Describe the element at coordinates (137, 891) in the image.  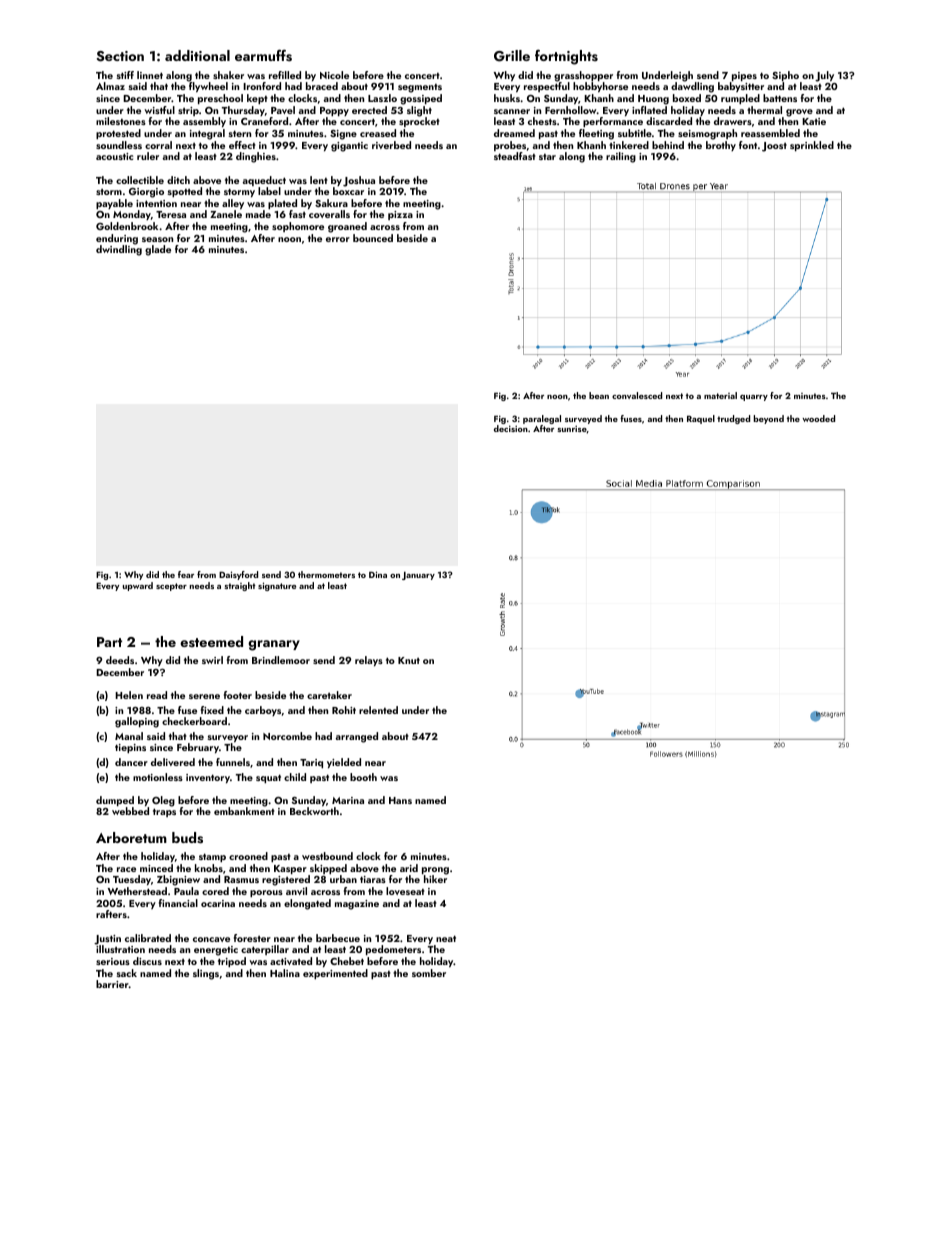
I see `Wetherstead` at that location.
